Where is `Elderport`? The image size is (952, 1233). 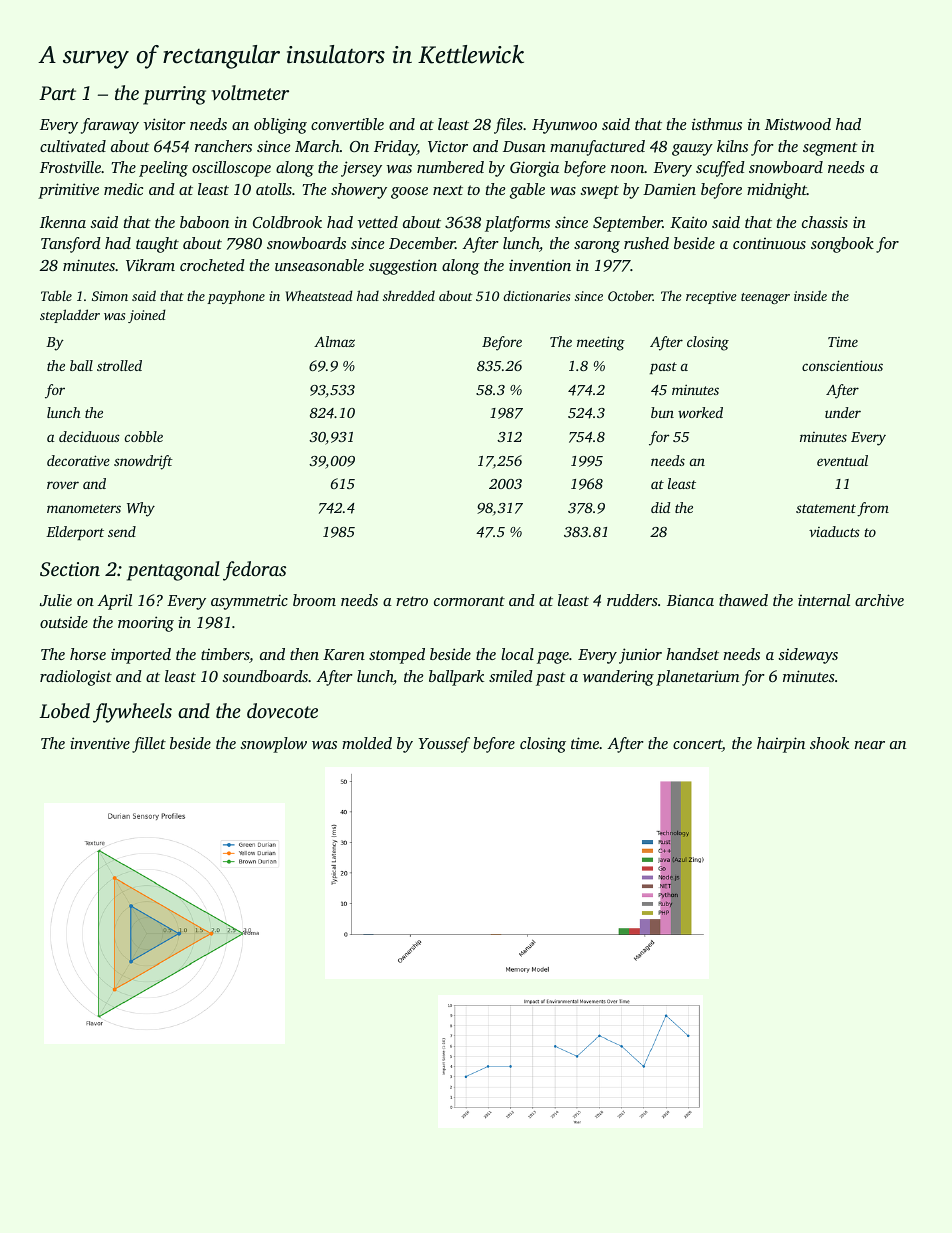 Elderport is located at coordinates (75, 533).
